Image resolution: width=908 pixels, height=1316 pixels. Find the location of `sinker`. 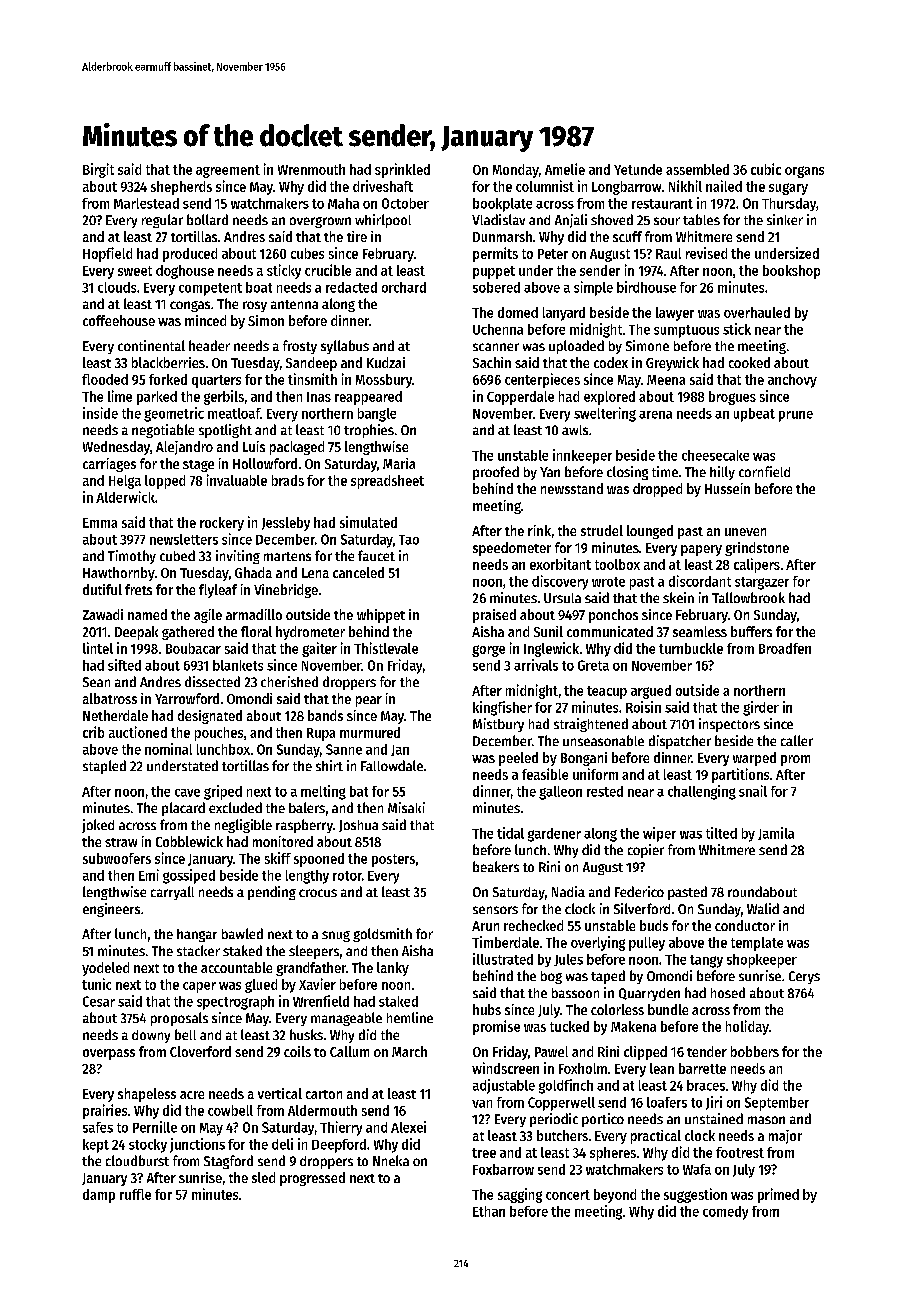

sinker is located at coordinates (785, 219).
